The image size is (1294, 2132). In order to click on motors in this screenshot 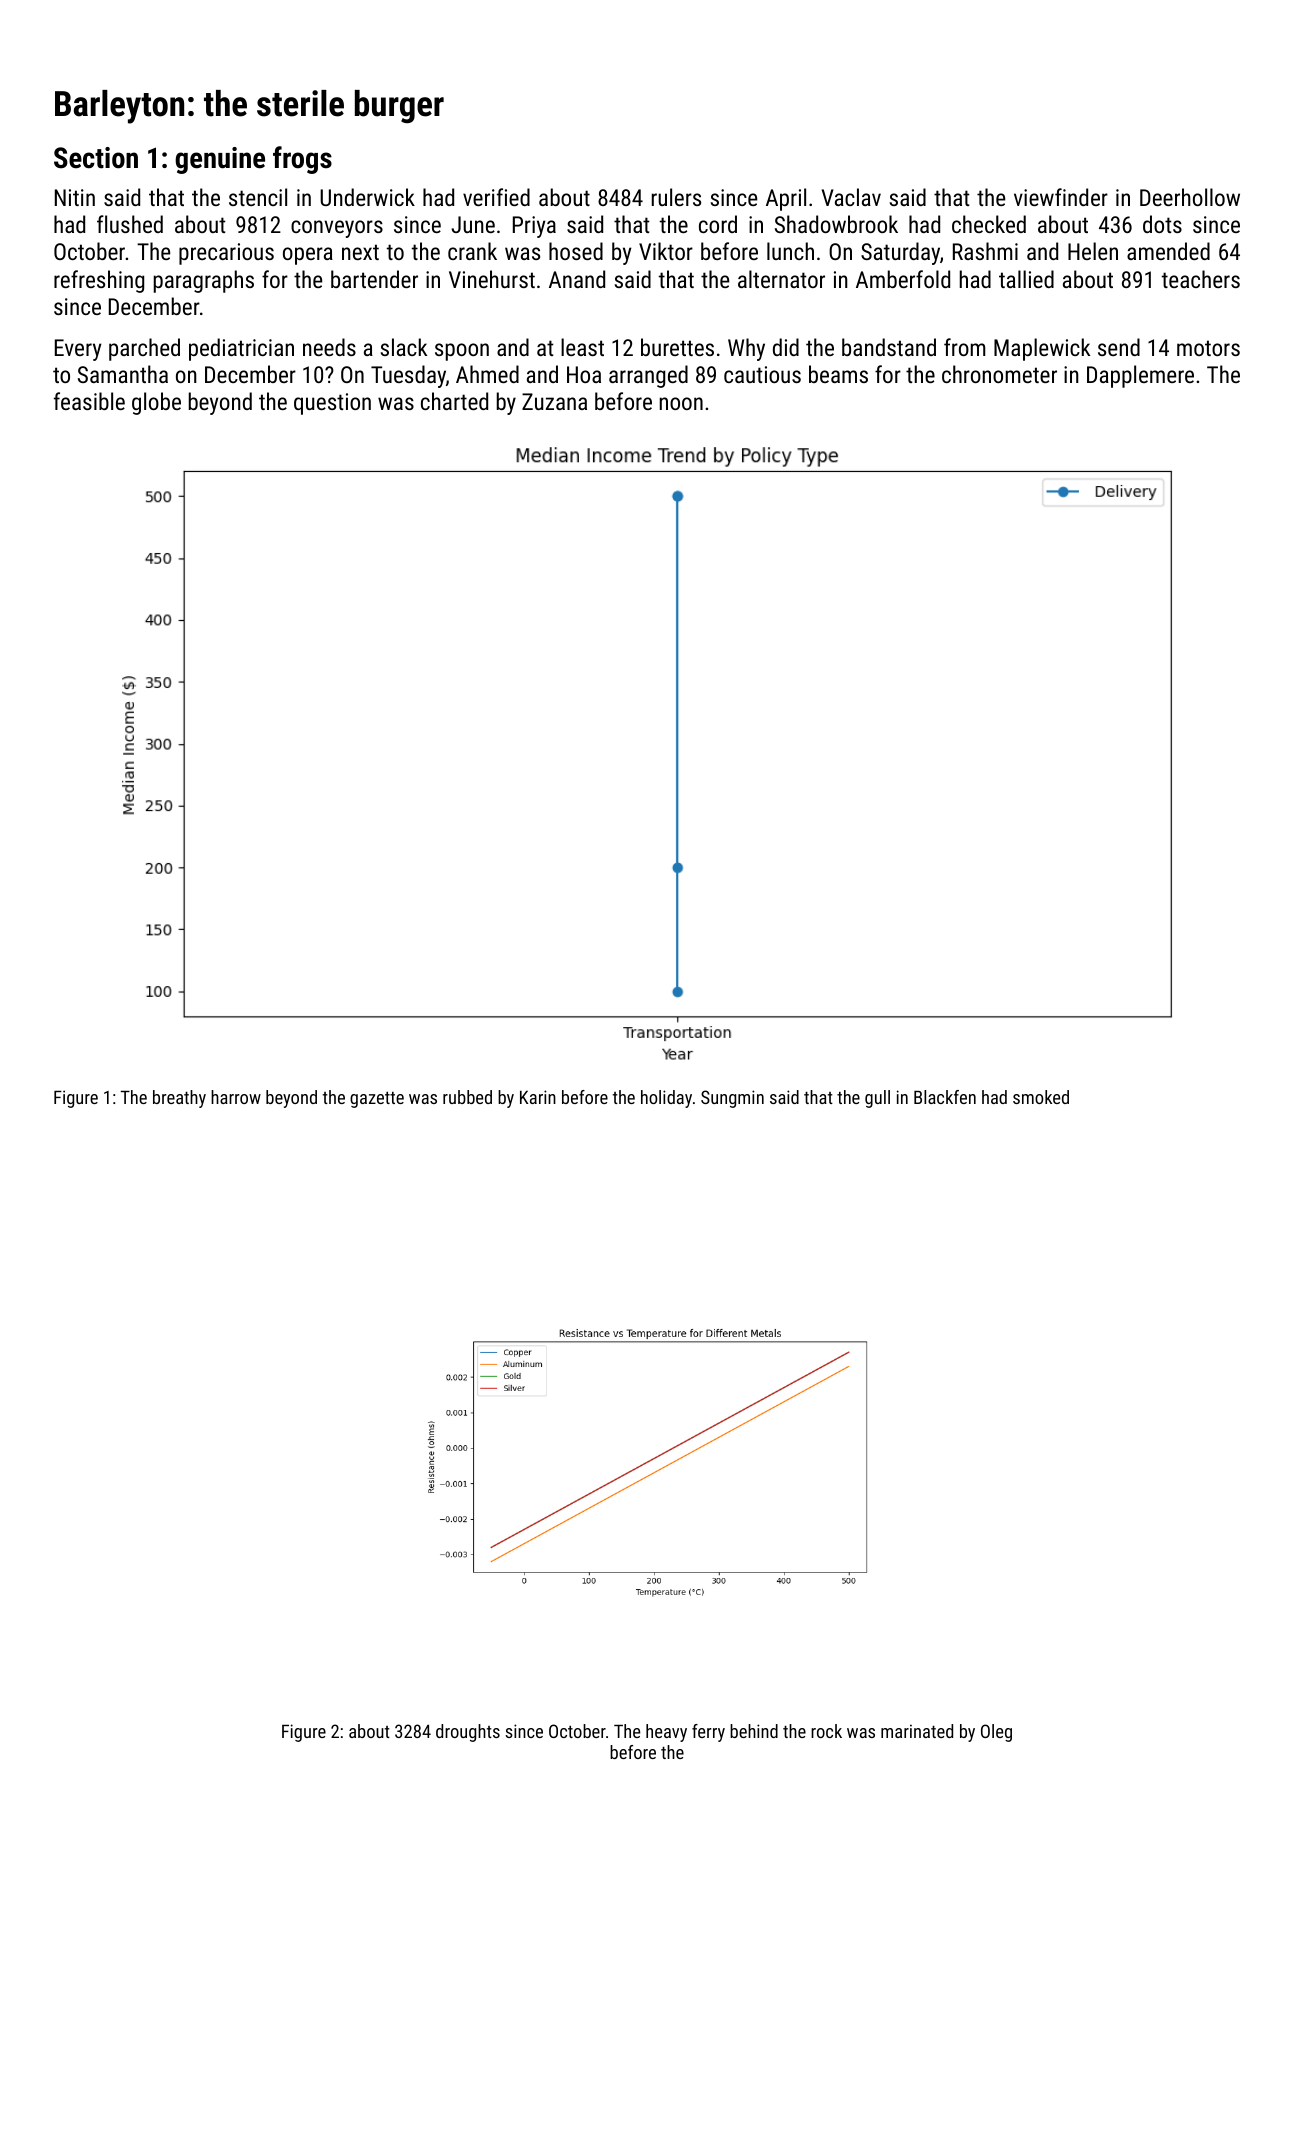, I will do `click(1208, 348)`.
